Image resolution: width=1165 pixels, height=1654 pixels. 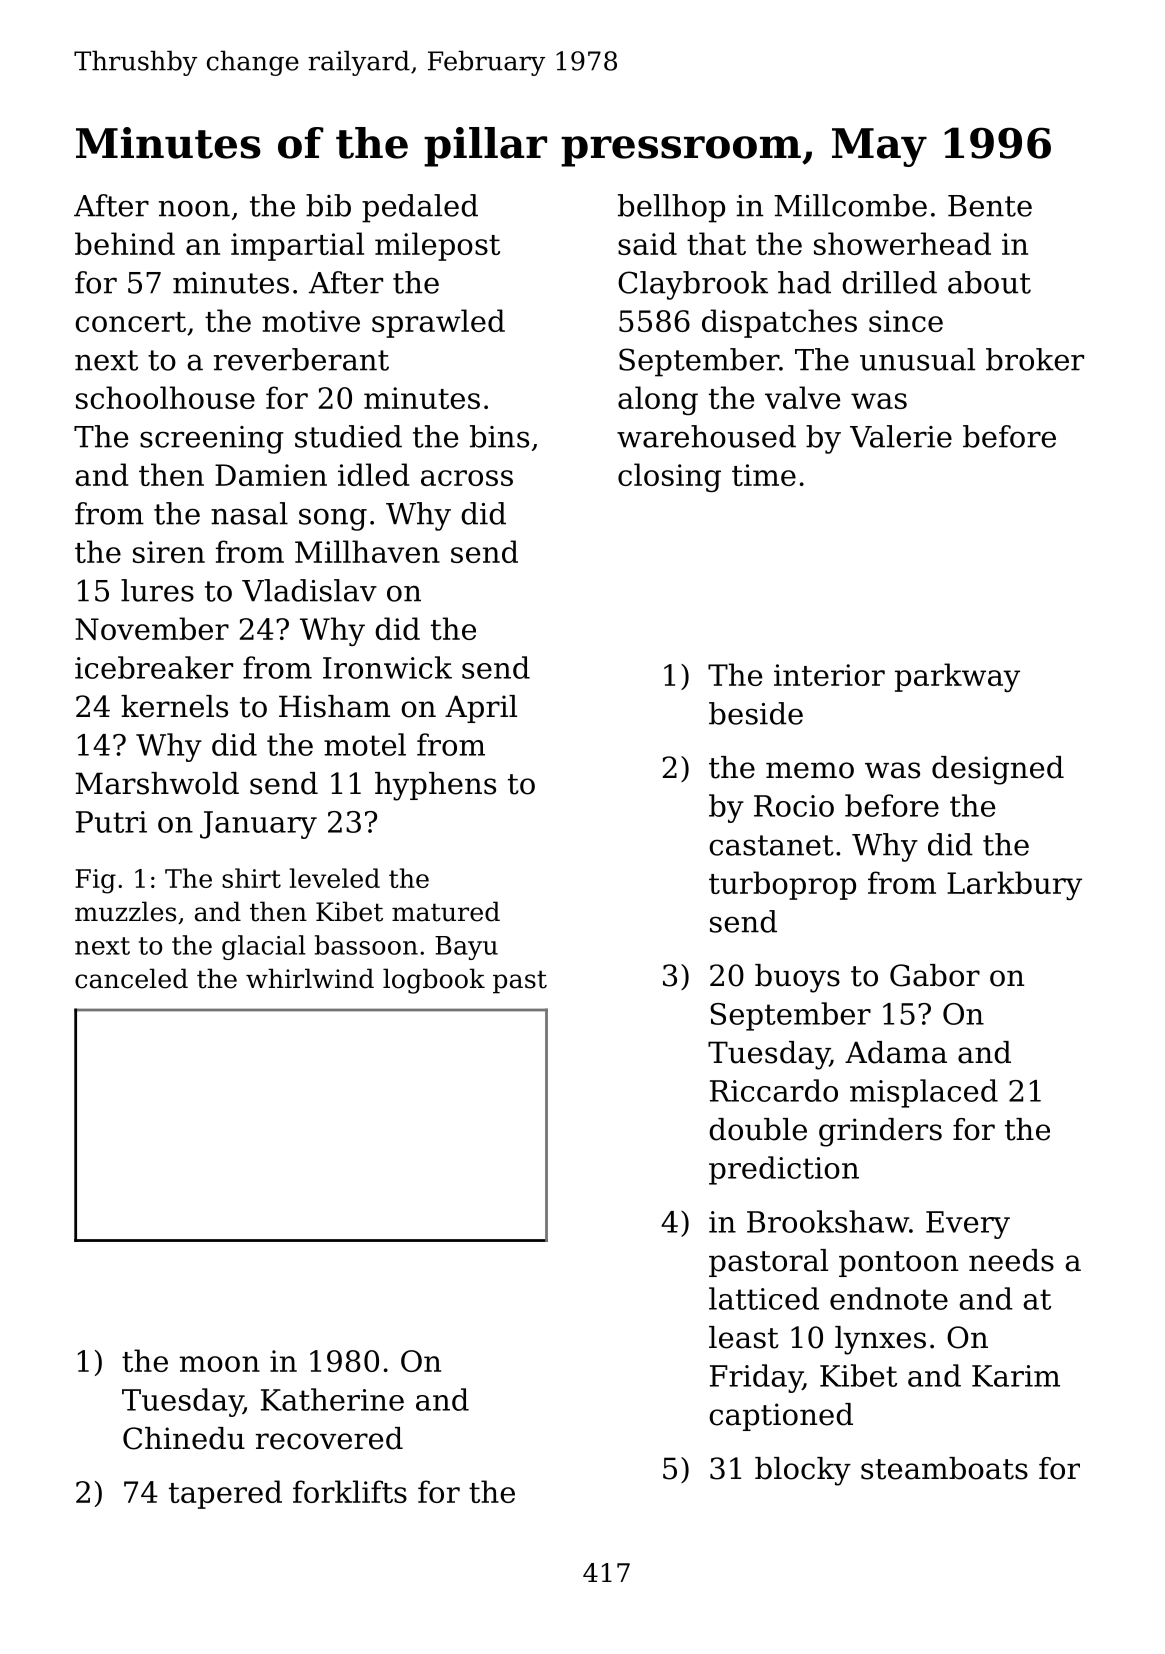 What do you see at coordinates (334, 706) in the page?
I see `Hisham` at bounding box center [334, 706].
